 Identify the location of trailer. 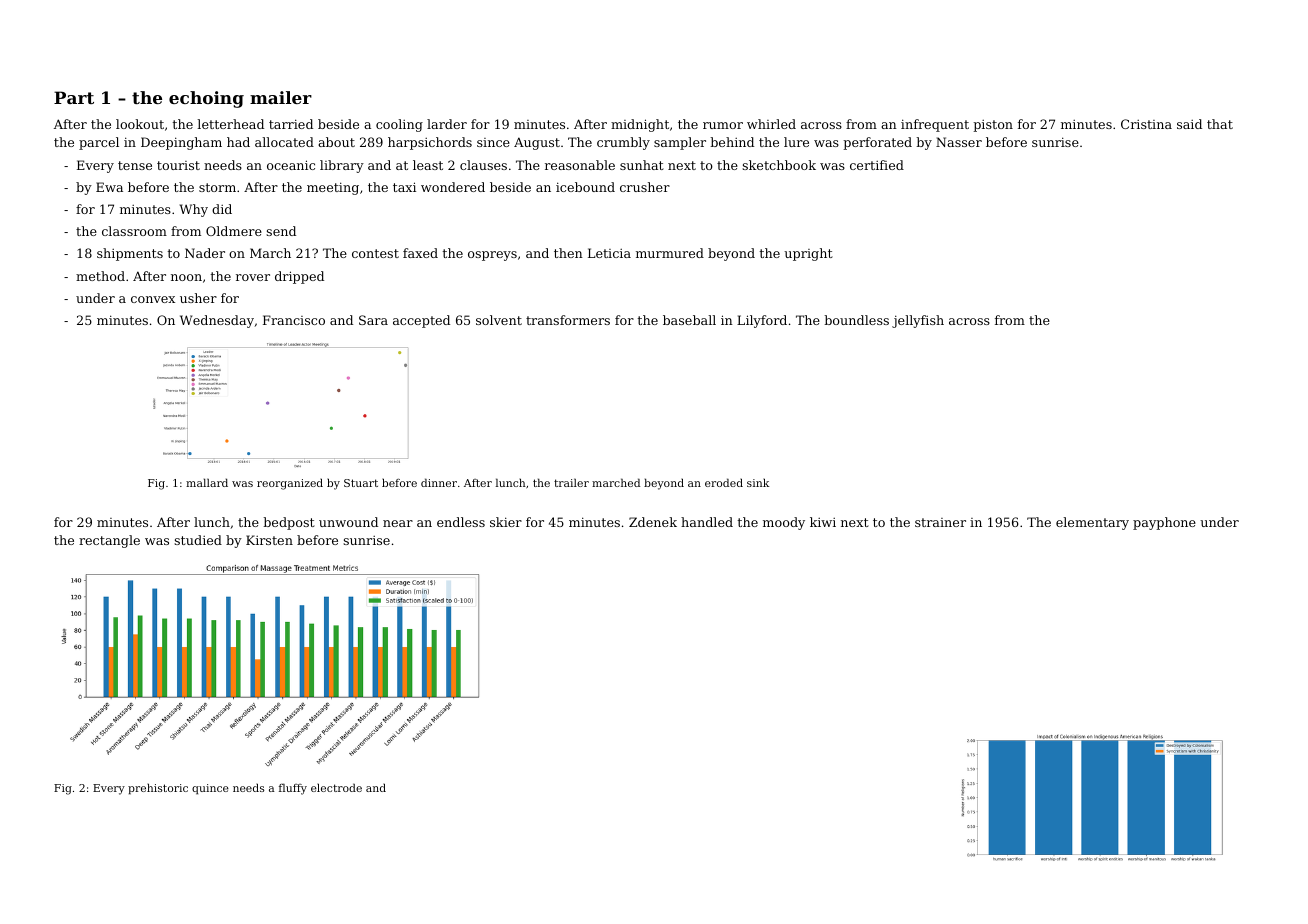
(571, 482).
